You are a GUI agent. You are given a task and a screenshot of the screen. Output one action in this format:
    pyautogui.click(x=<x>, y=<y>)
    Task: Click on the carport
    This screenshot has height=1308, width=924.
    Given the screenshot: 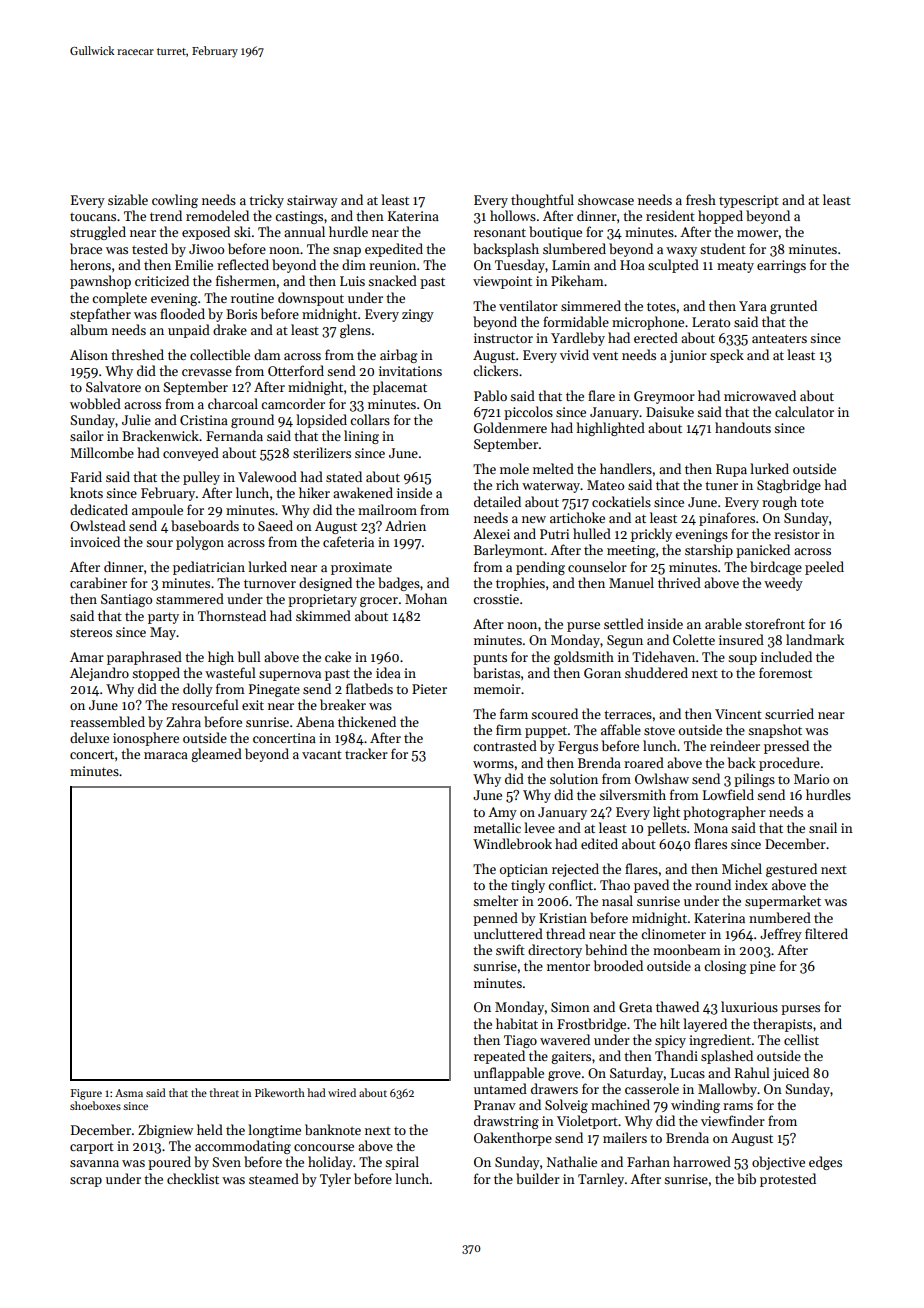 What is the action you would take?
    pyautogui.click(x=92, y=1148)
